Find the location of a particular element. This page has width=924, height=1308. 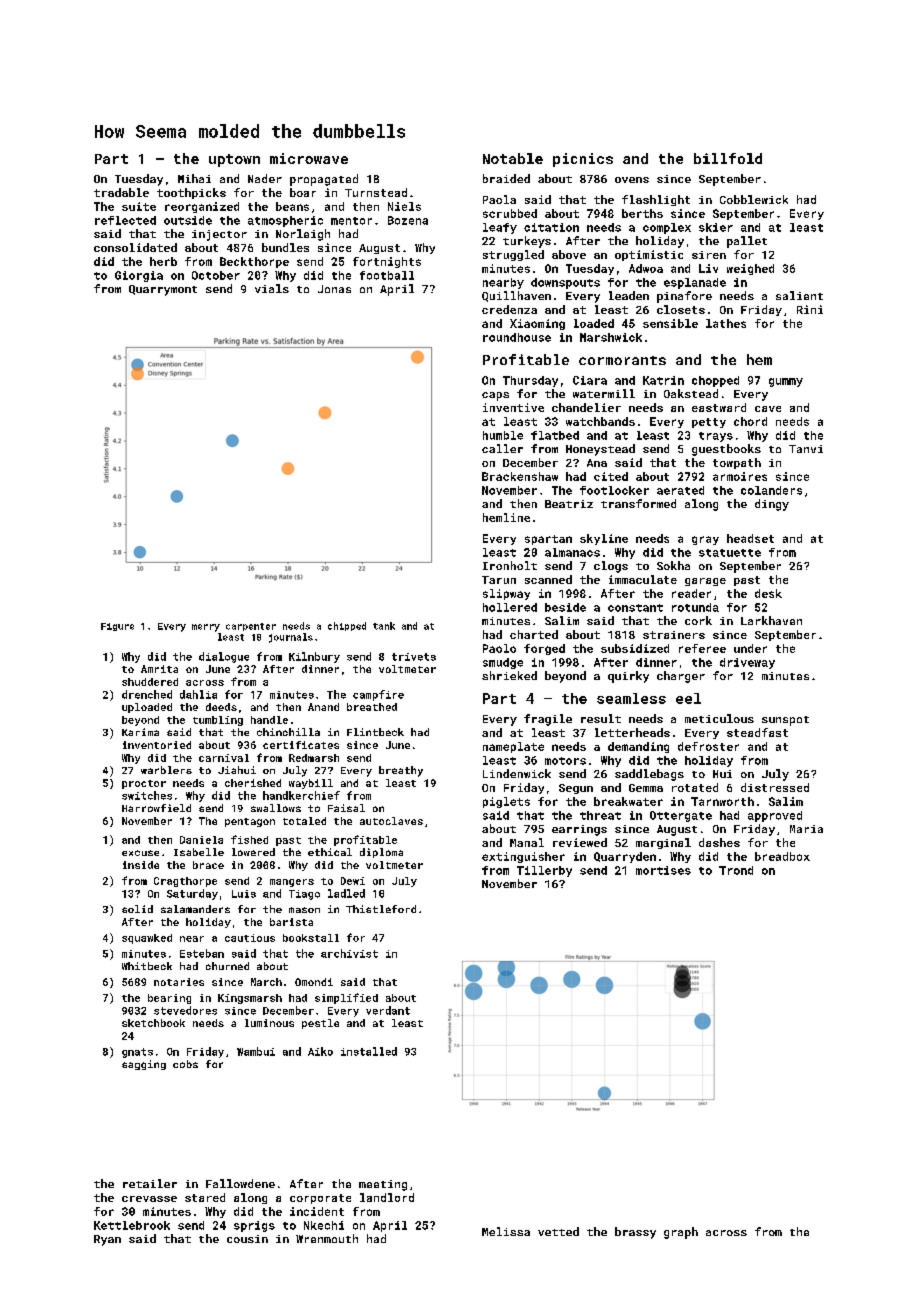

Tarun is located at coordinates (499, 580).
